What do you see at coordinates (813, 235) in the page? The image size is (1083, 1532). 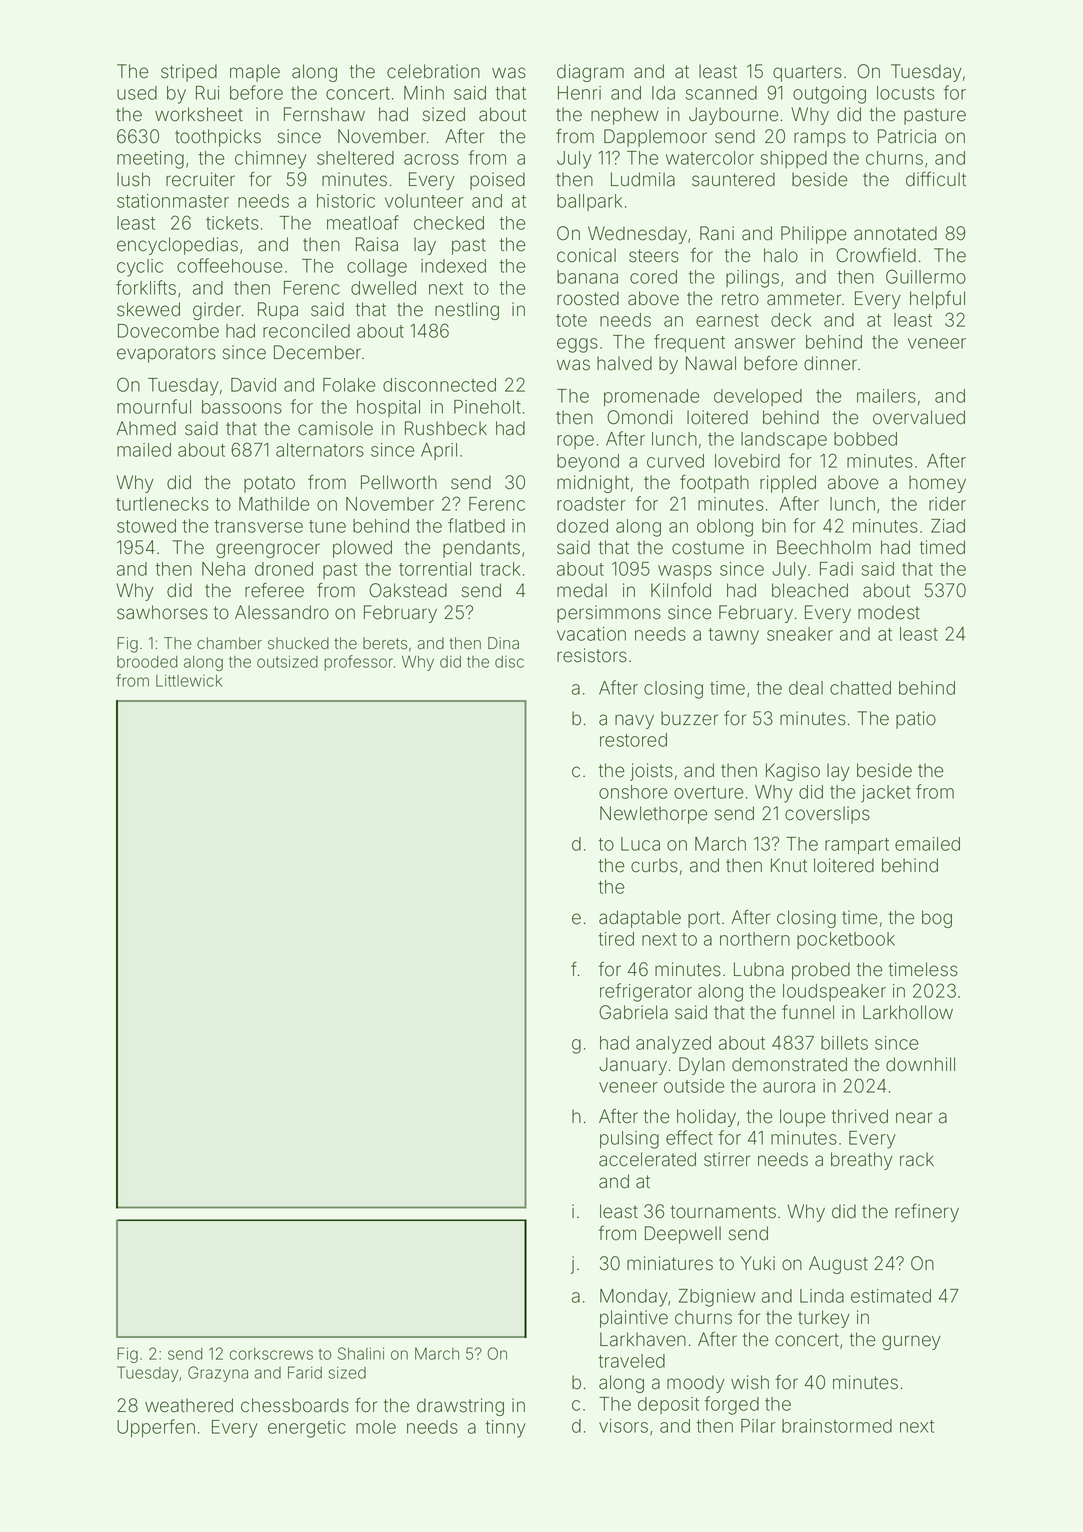 I see `Philippe` at bounding box center [813, 235].
